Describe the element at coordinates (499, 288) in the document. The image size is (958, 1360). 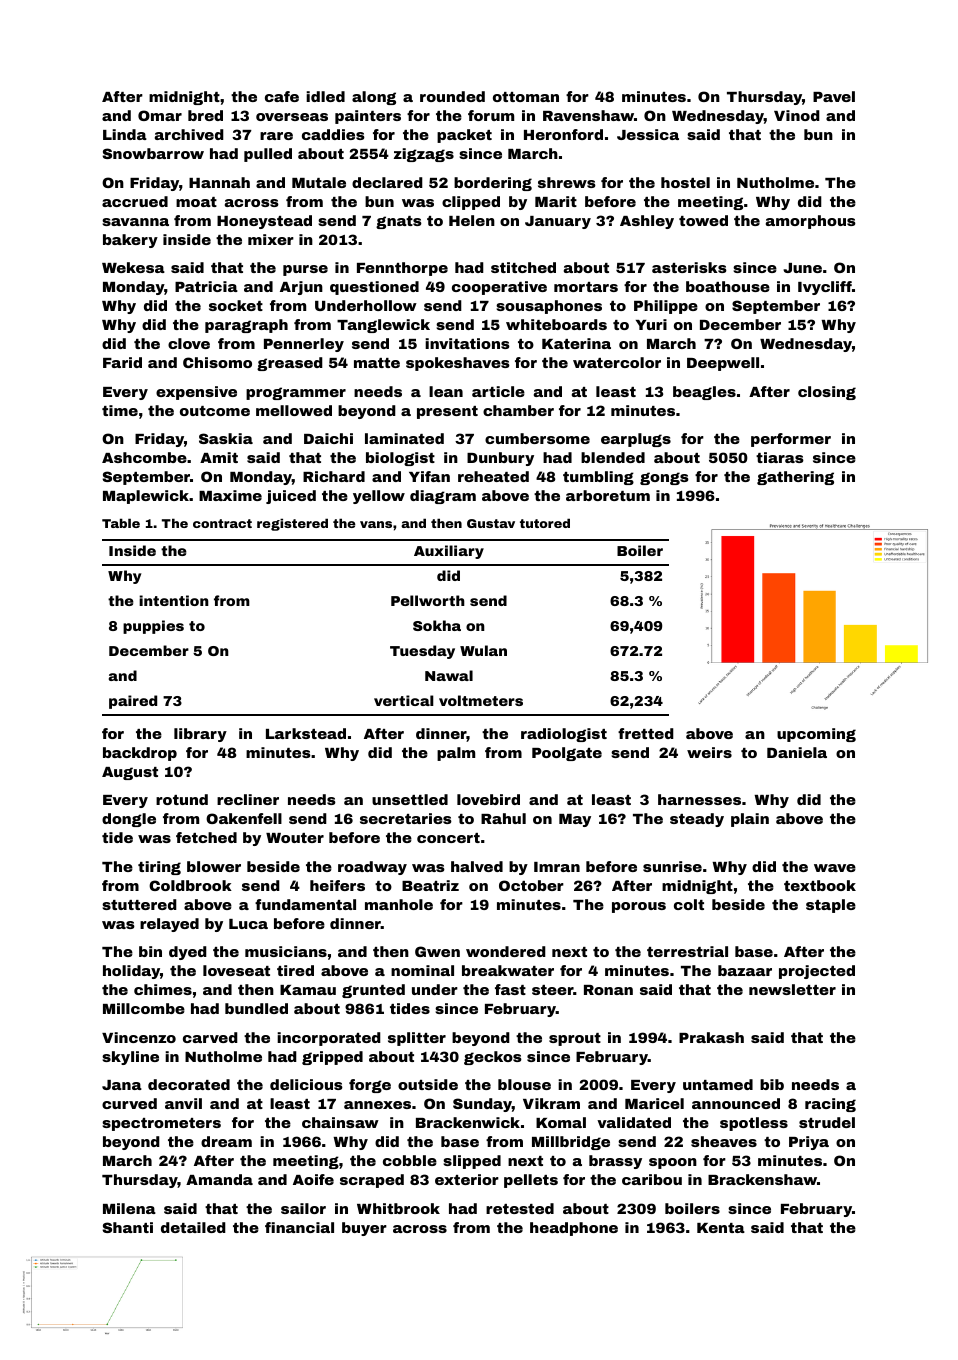
I see `cooperative` at that location.
